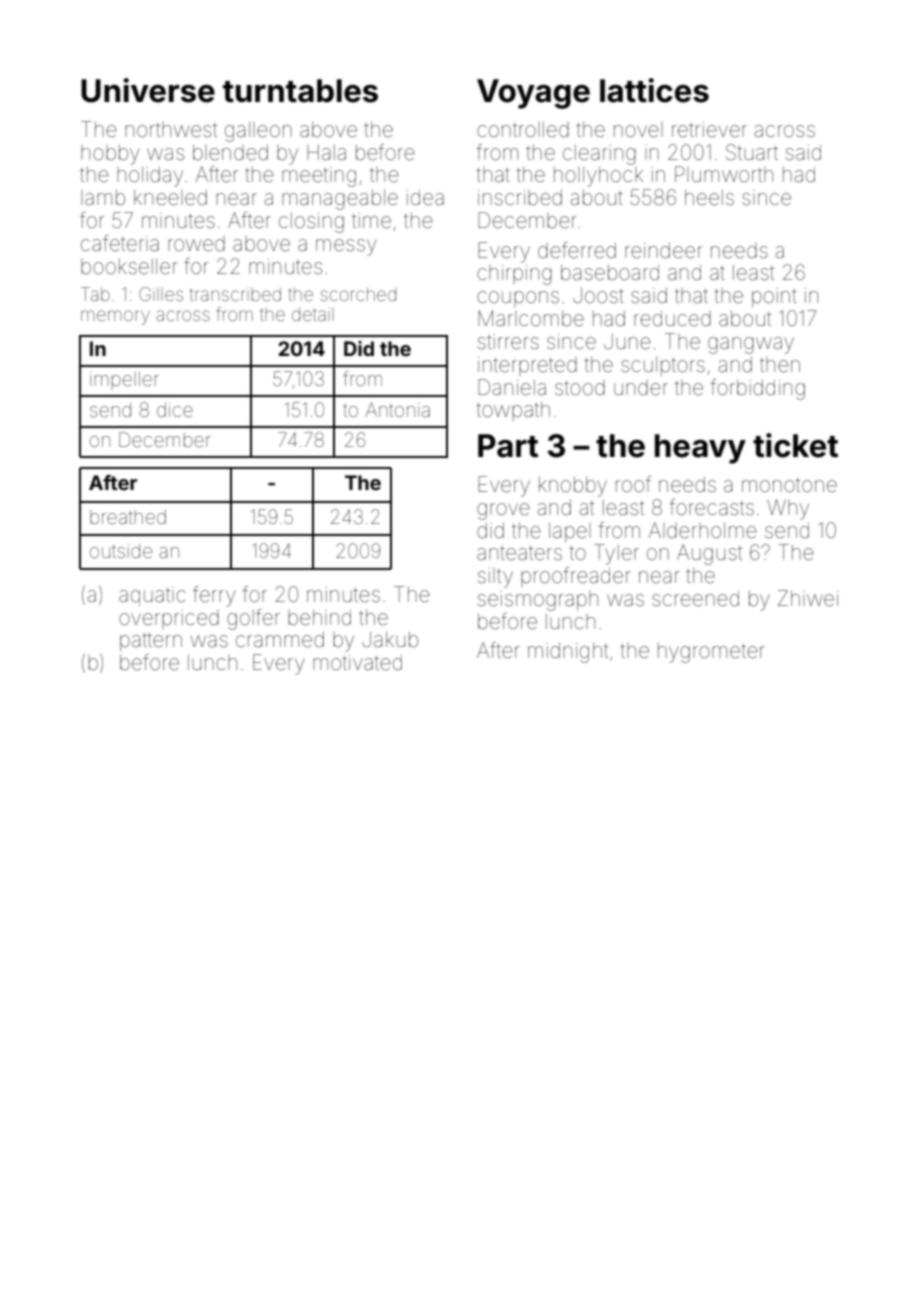 The height and width of the screenshot is (1314, 924). Describe the element at coordinates (319, 618) in the screenshot. I see `behind` at that location.
